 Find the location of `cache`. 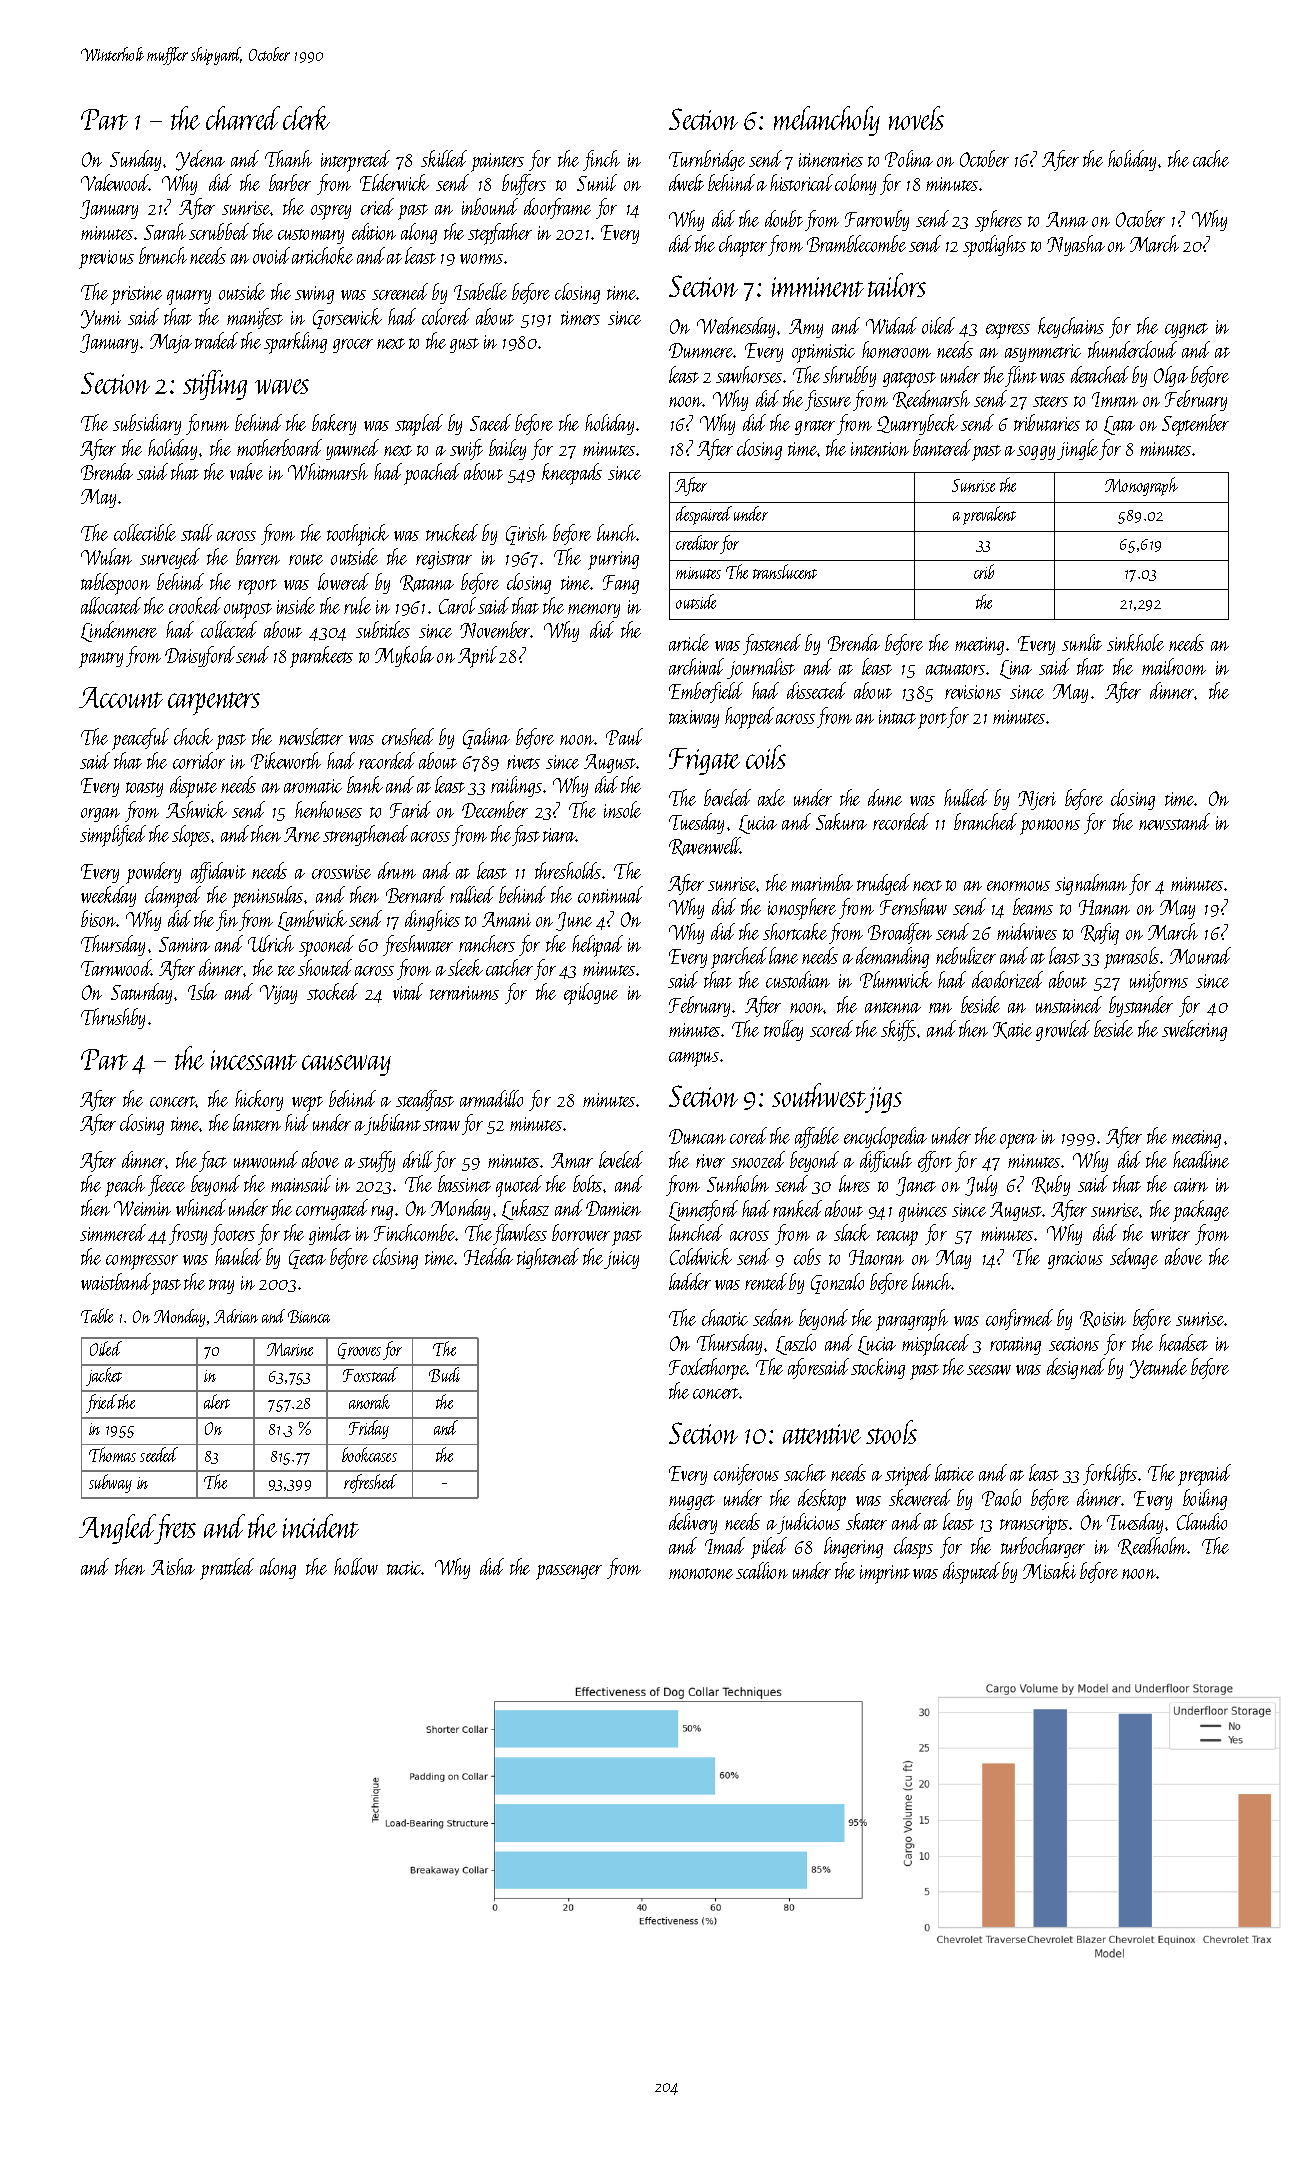

cache is located at coordinates (1211, 158).
